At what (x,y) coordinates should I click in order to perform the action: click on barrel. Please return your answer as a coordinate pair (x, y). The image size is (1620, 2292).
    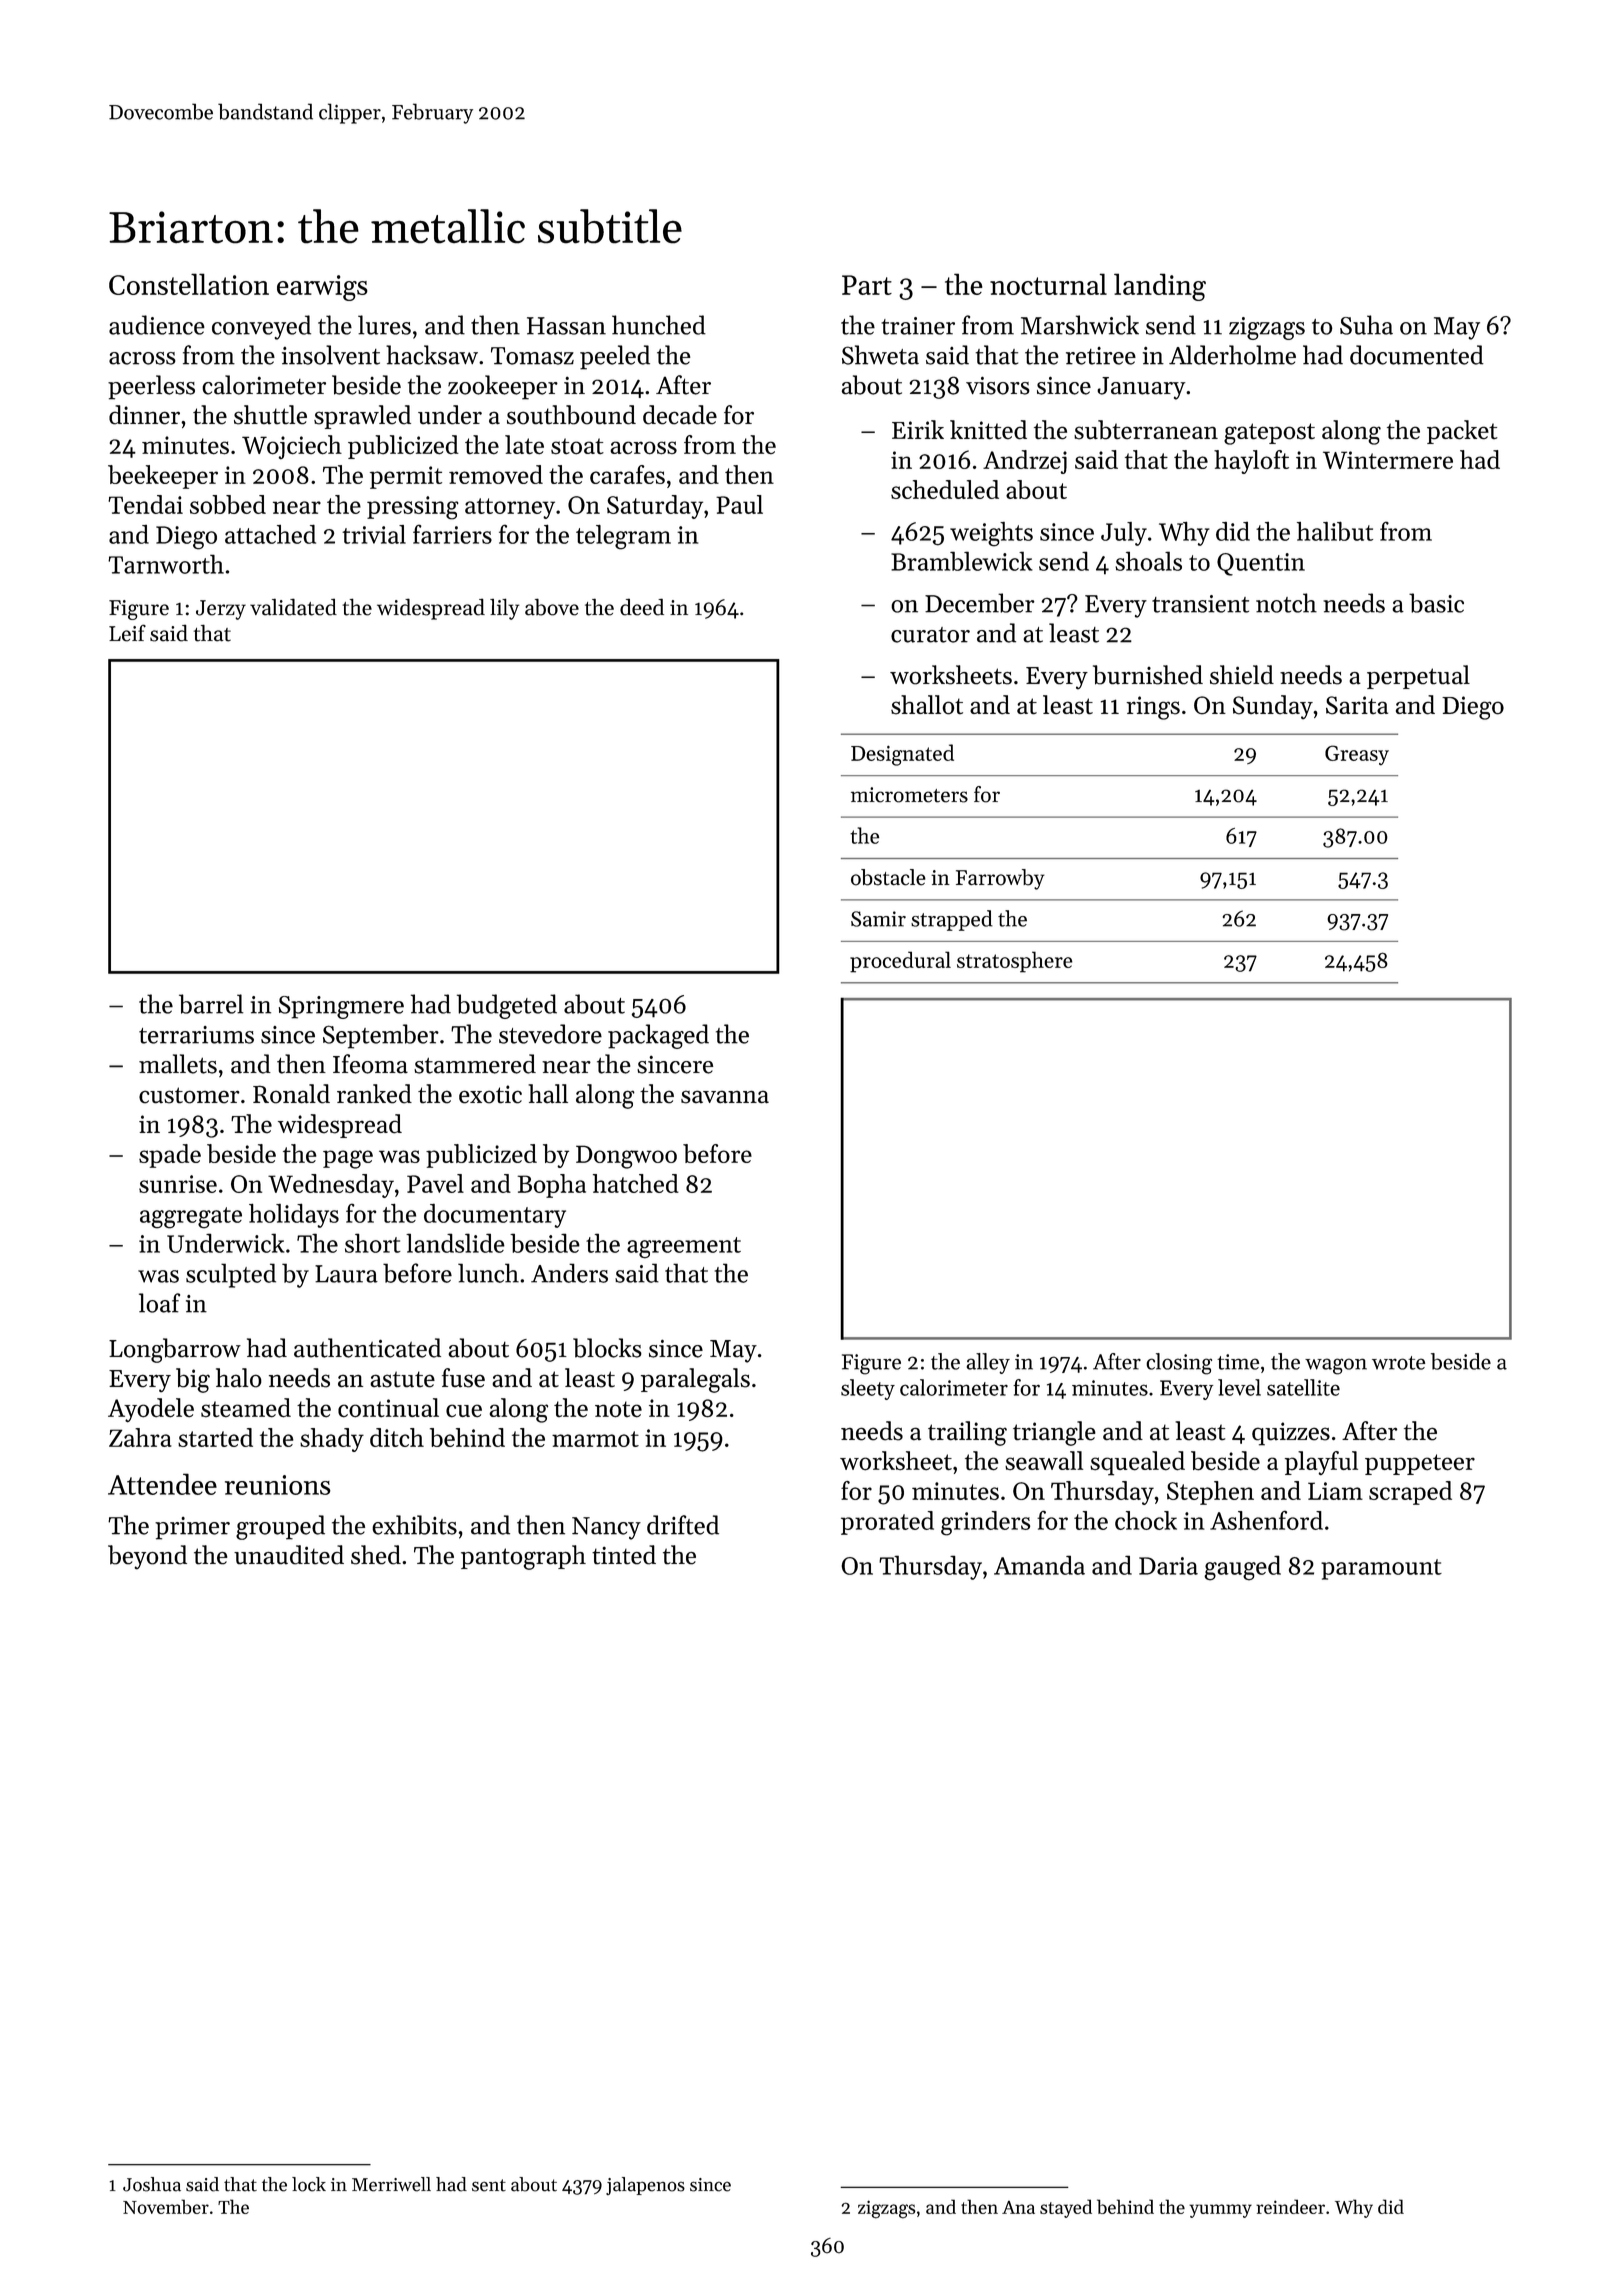
    Looking at the image, I should click on (211, 1004).
